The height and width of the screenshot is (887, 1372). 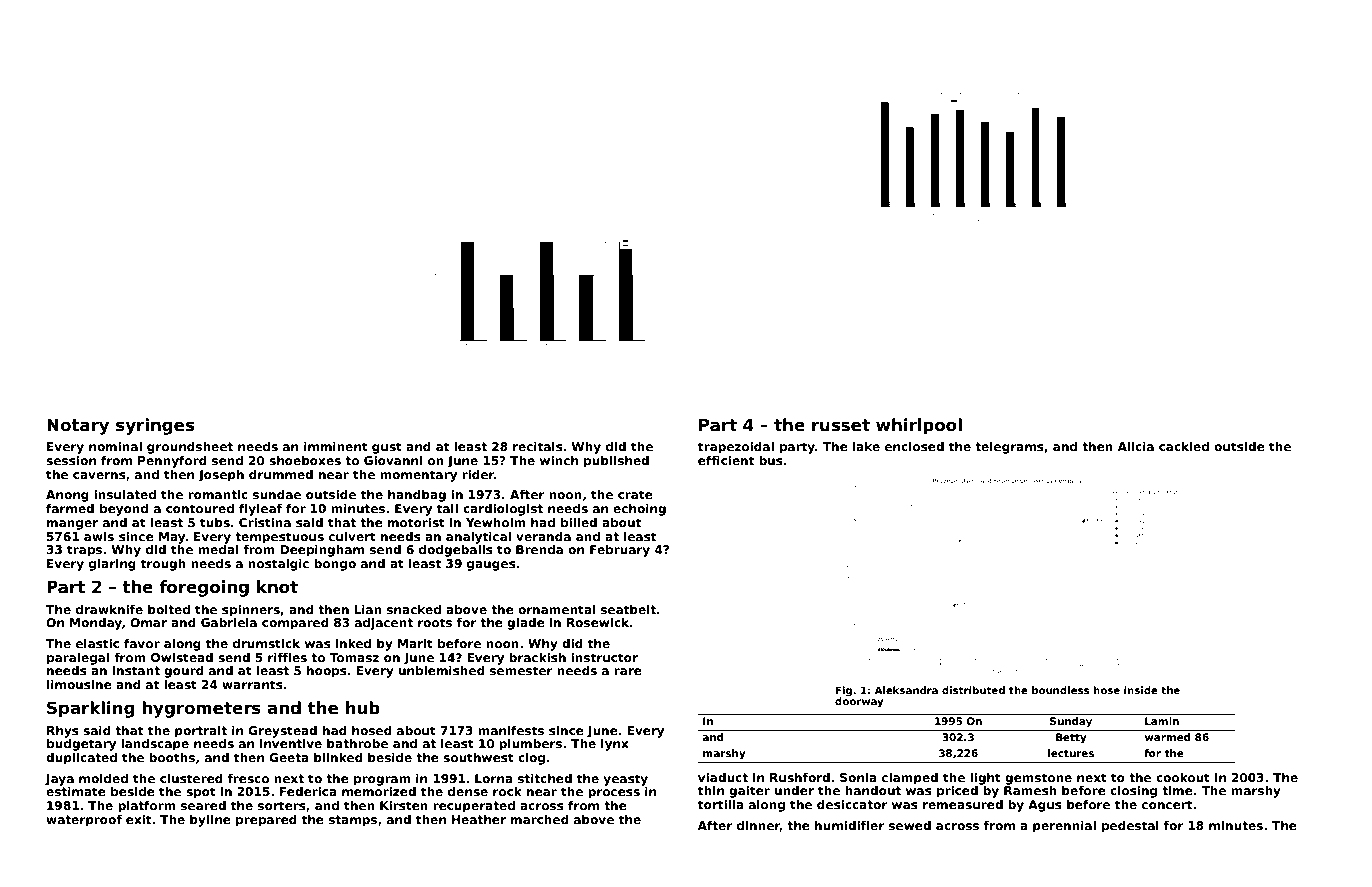 I want to click on dinner, so click(x=758, y=826).
